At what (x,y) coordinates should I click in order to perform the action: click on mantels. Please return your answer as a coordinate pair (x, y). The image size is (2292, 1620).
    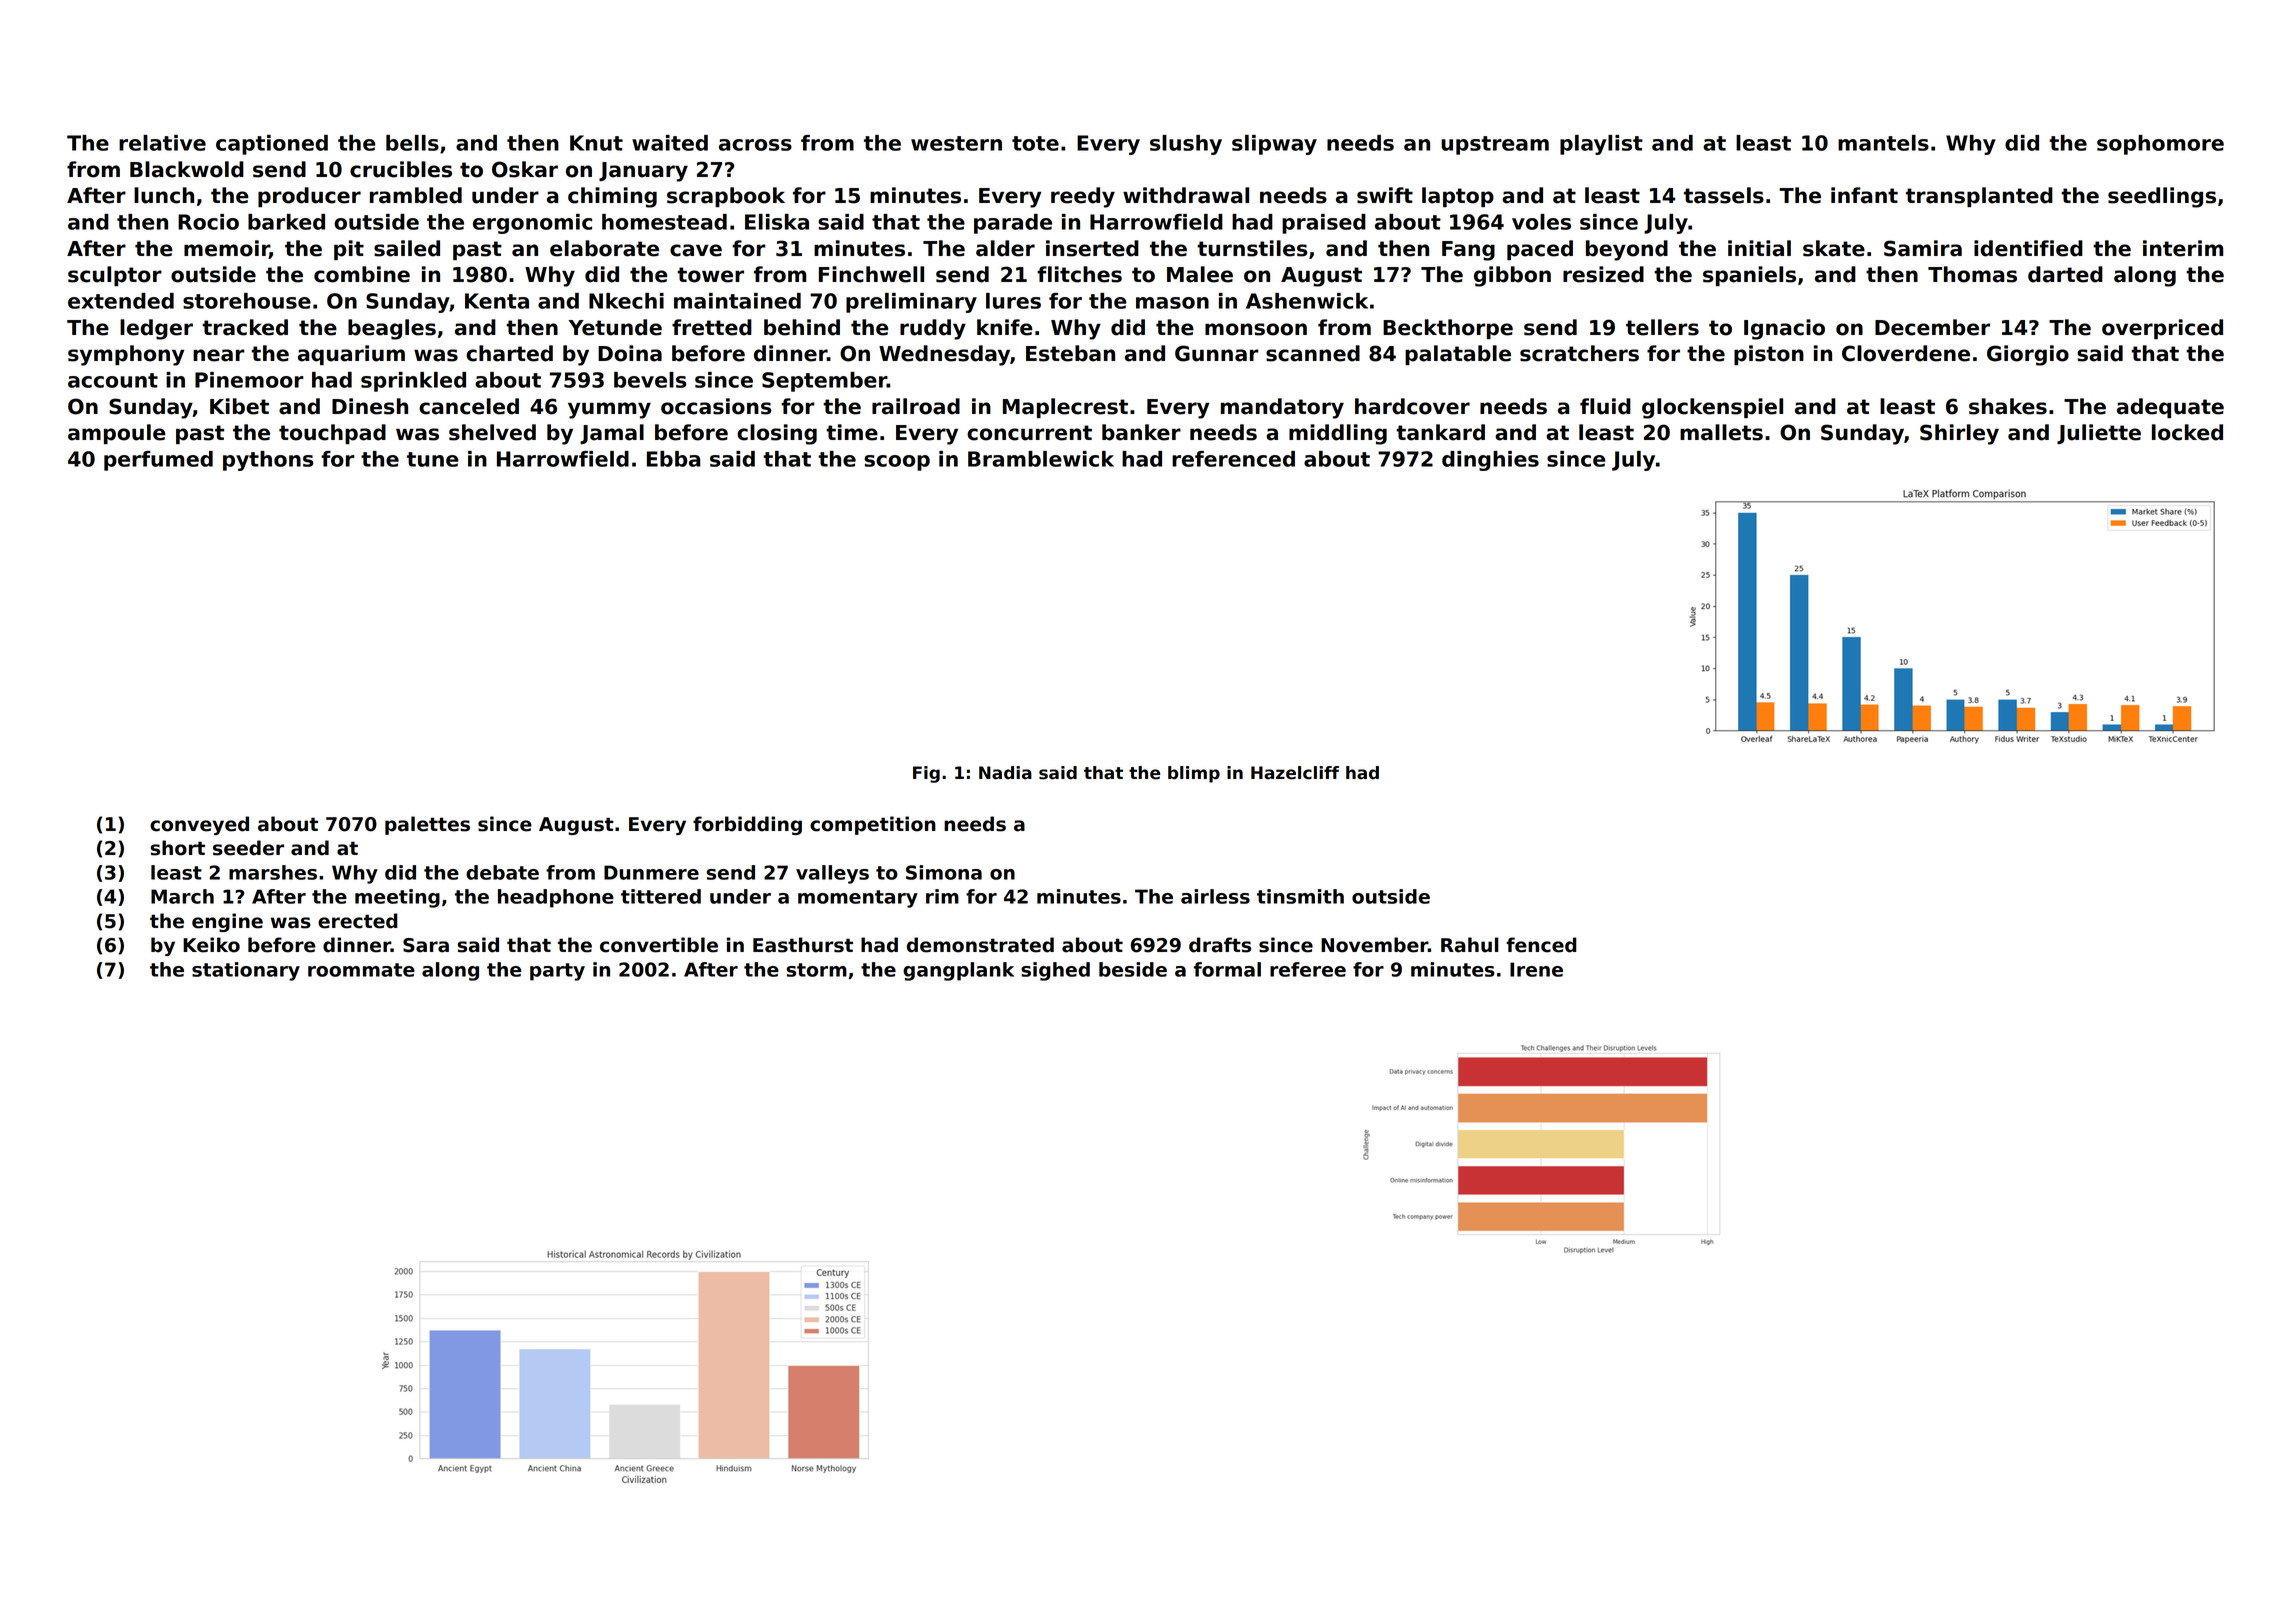
    Looking at the image, I should click on (1883, 143).
